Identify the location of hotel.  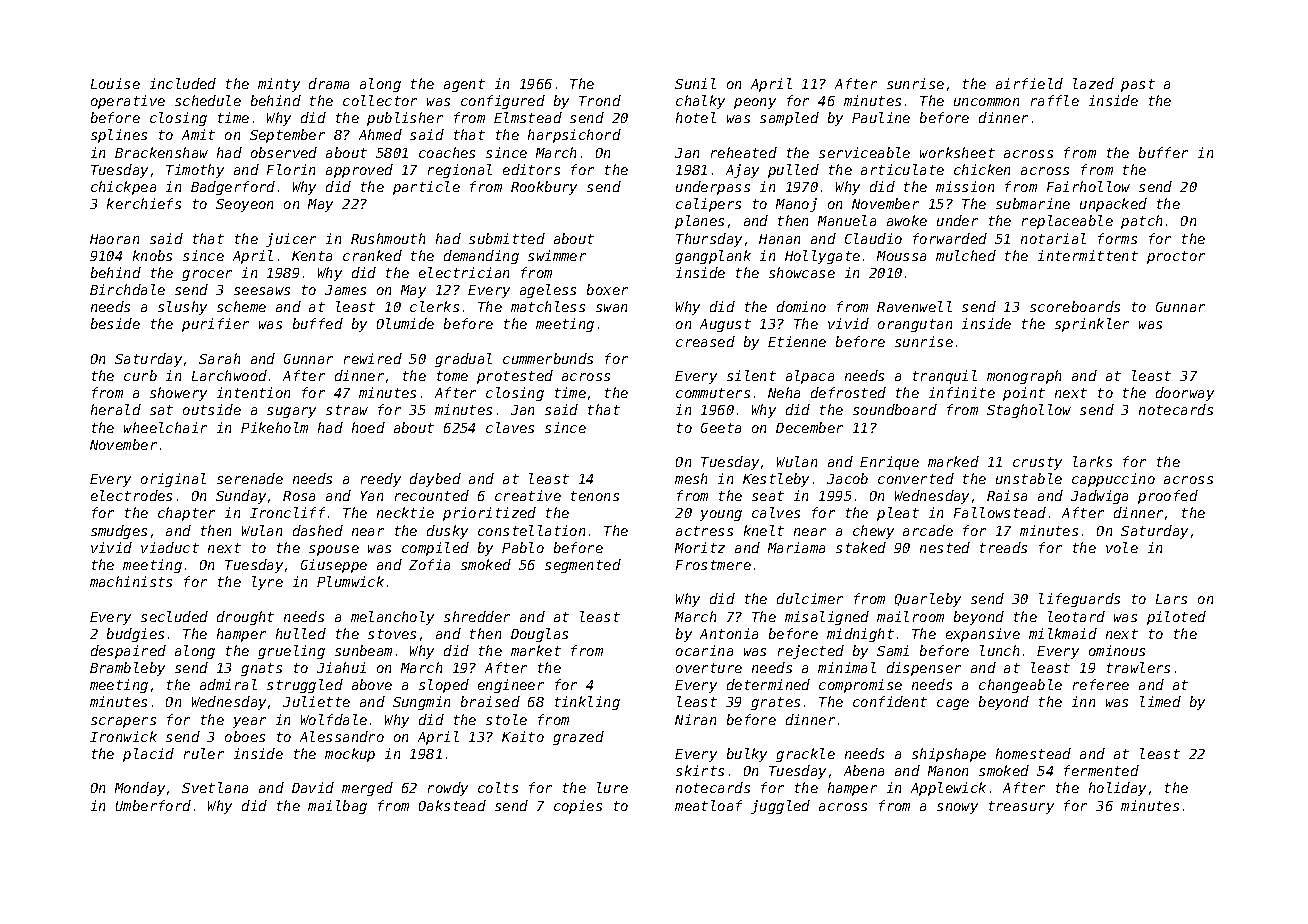
(696, 117).
